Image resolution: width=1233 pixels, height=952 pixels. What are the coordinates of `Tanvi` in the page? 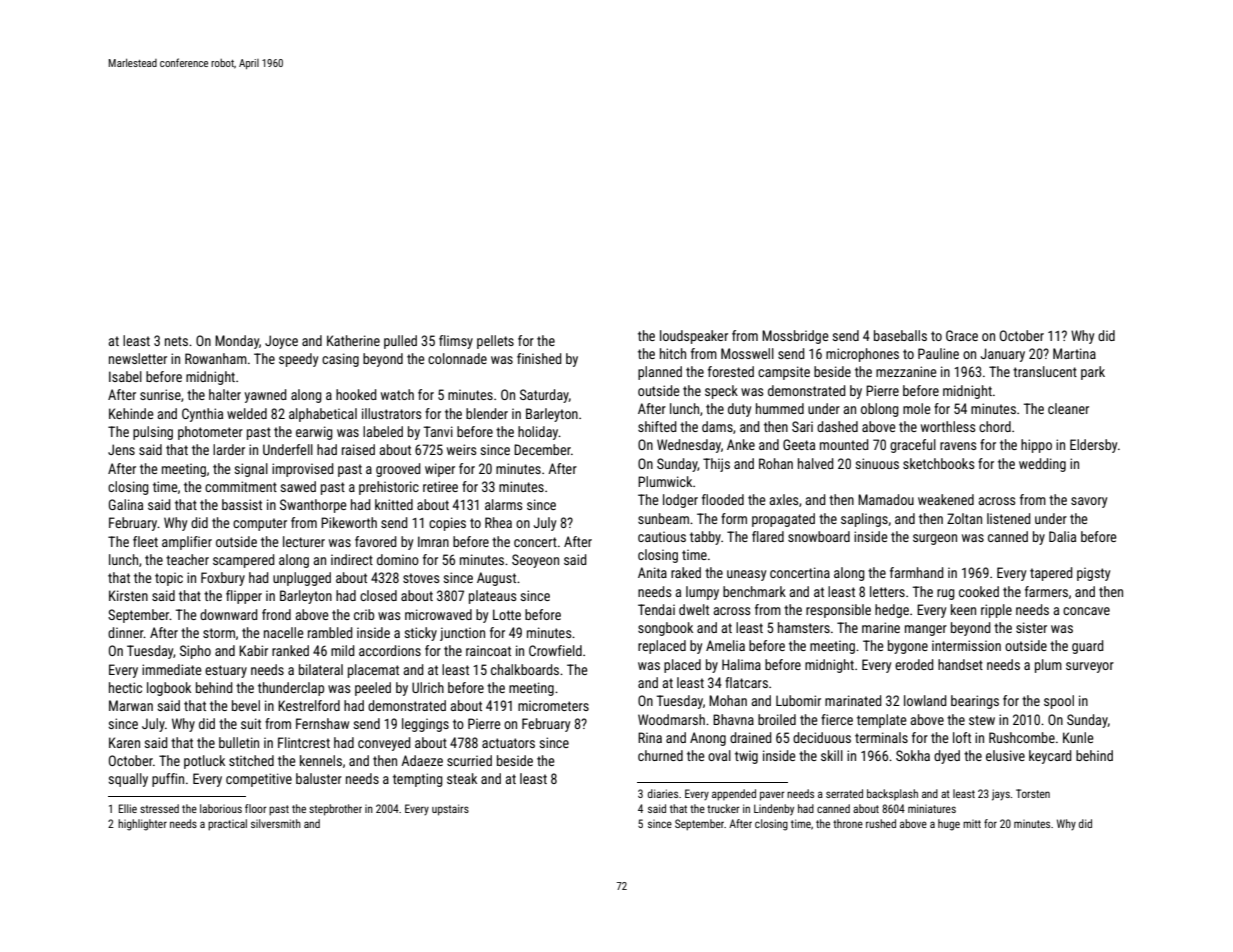 It's located at (438, 431).
